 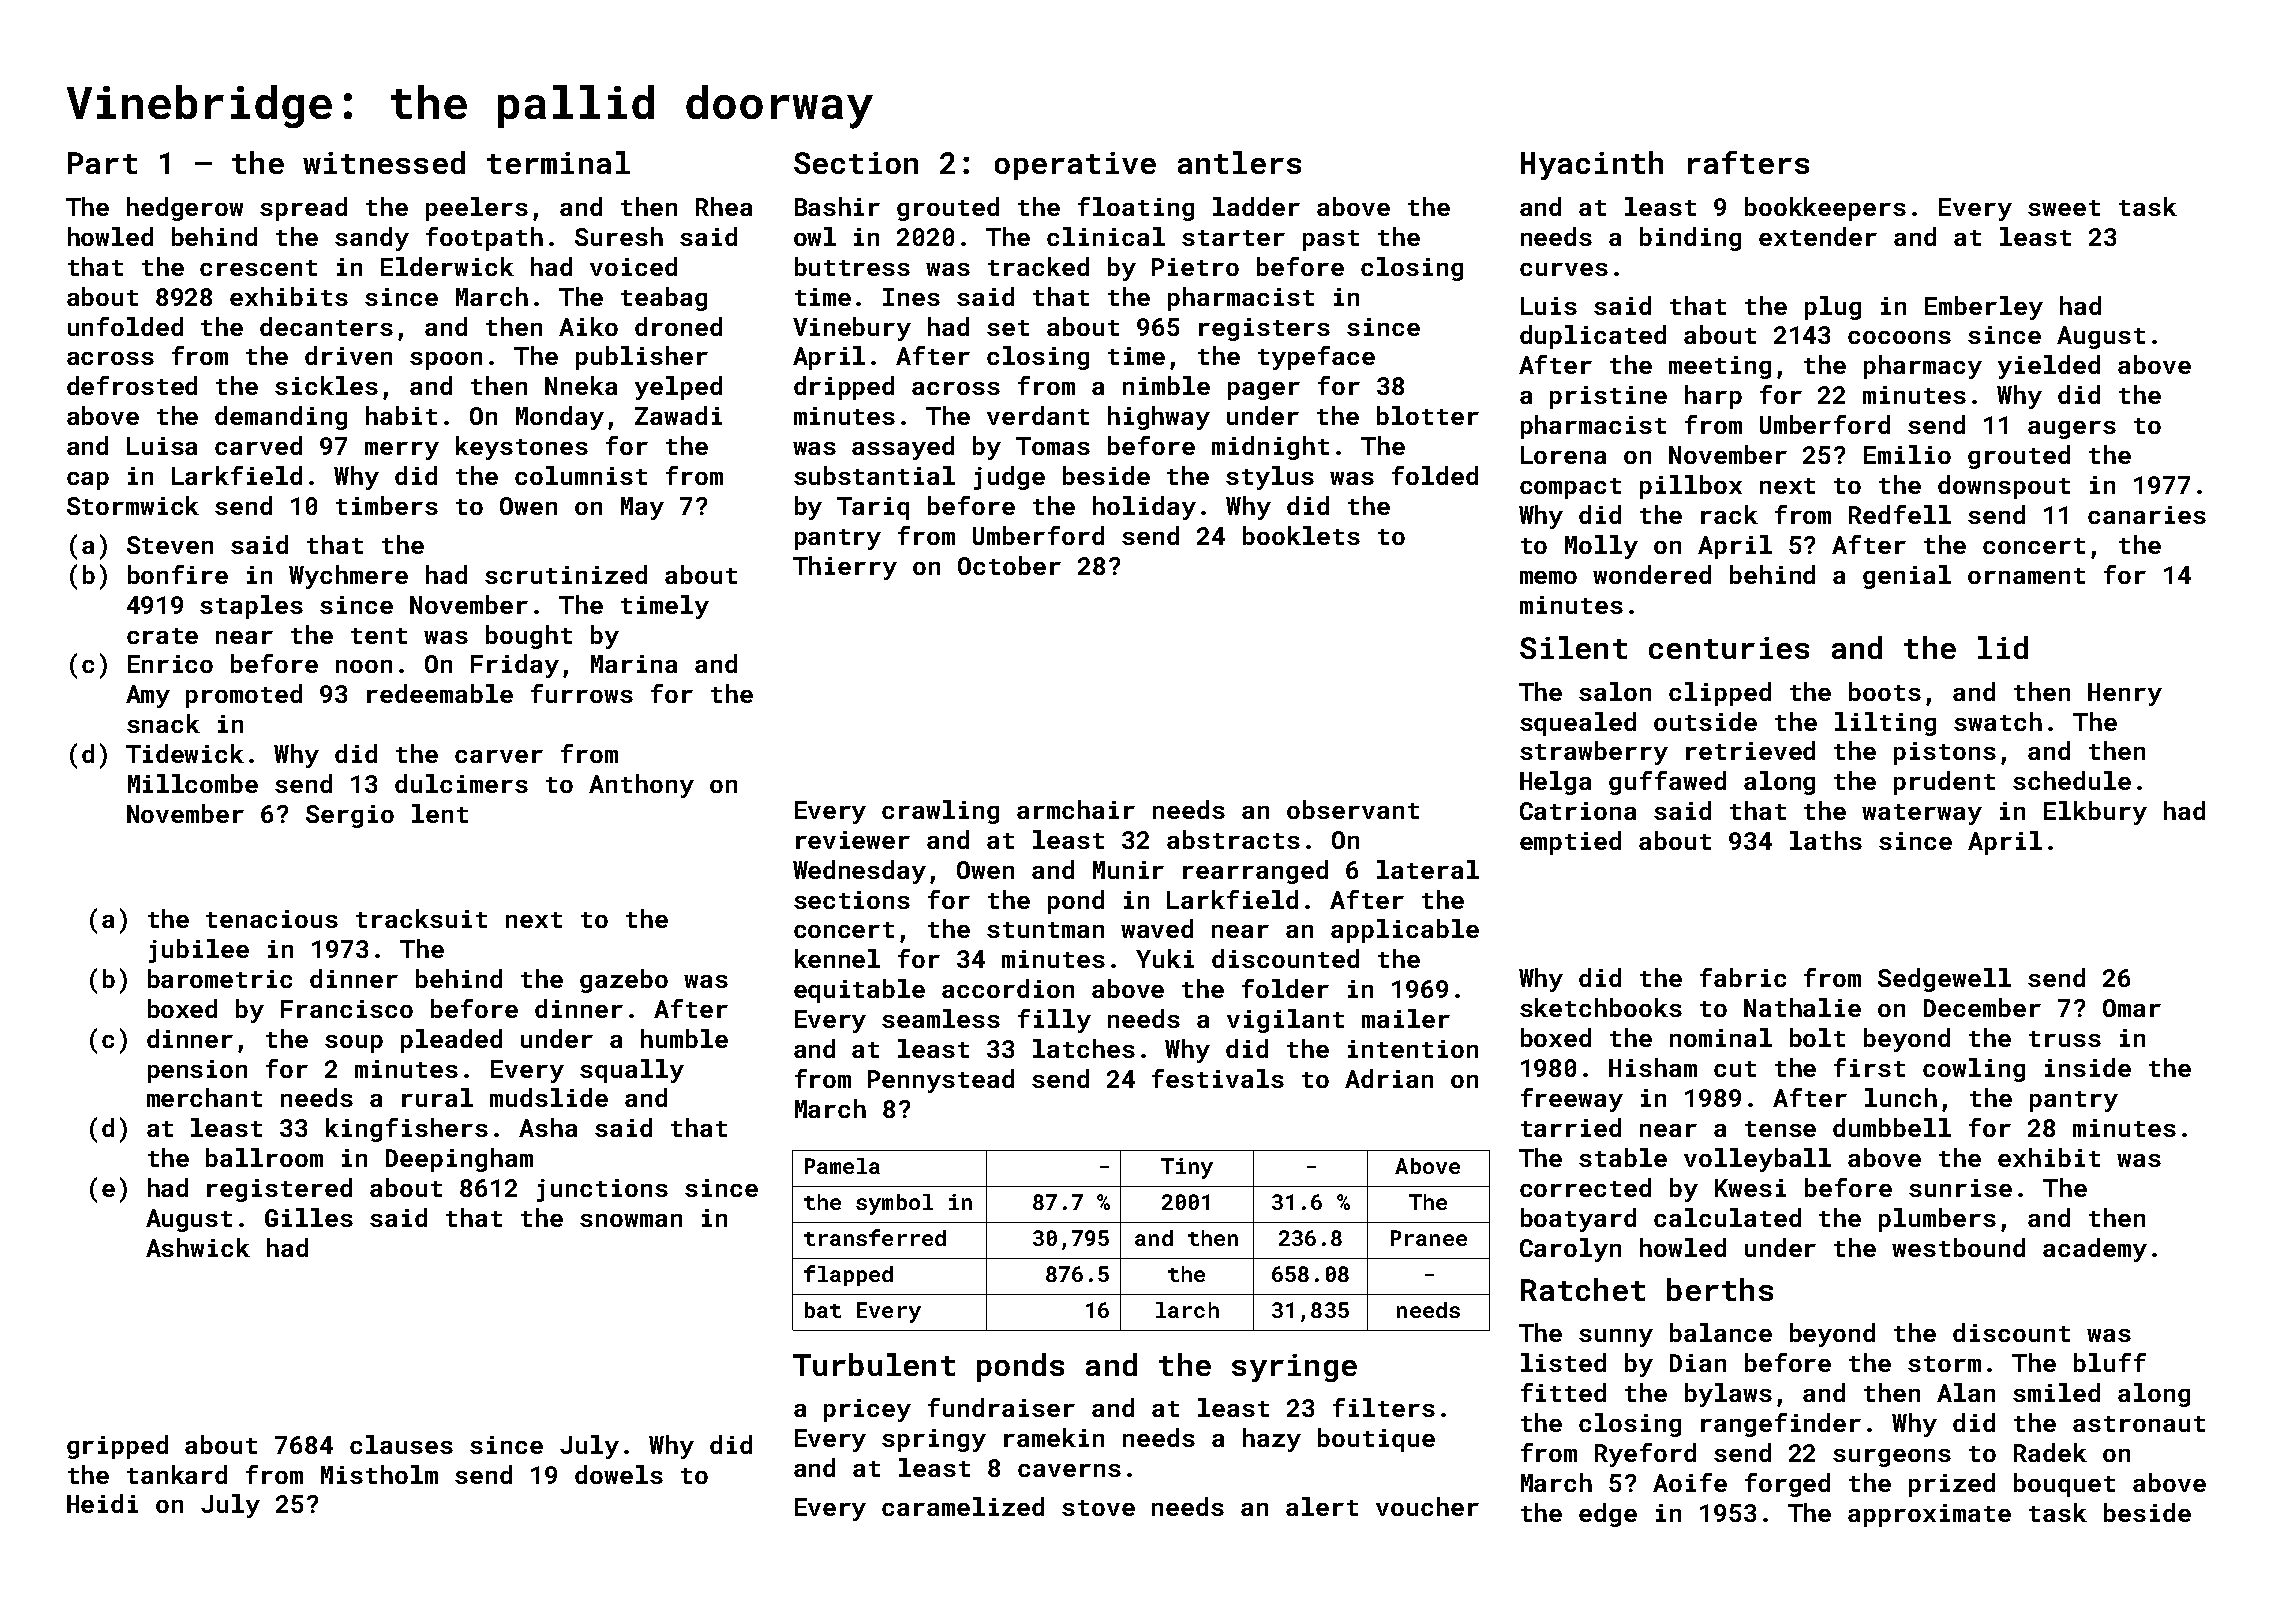 I want to click on cap, so click(x=88, y=481).
